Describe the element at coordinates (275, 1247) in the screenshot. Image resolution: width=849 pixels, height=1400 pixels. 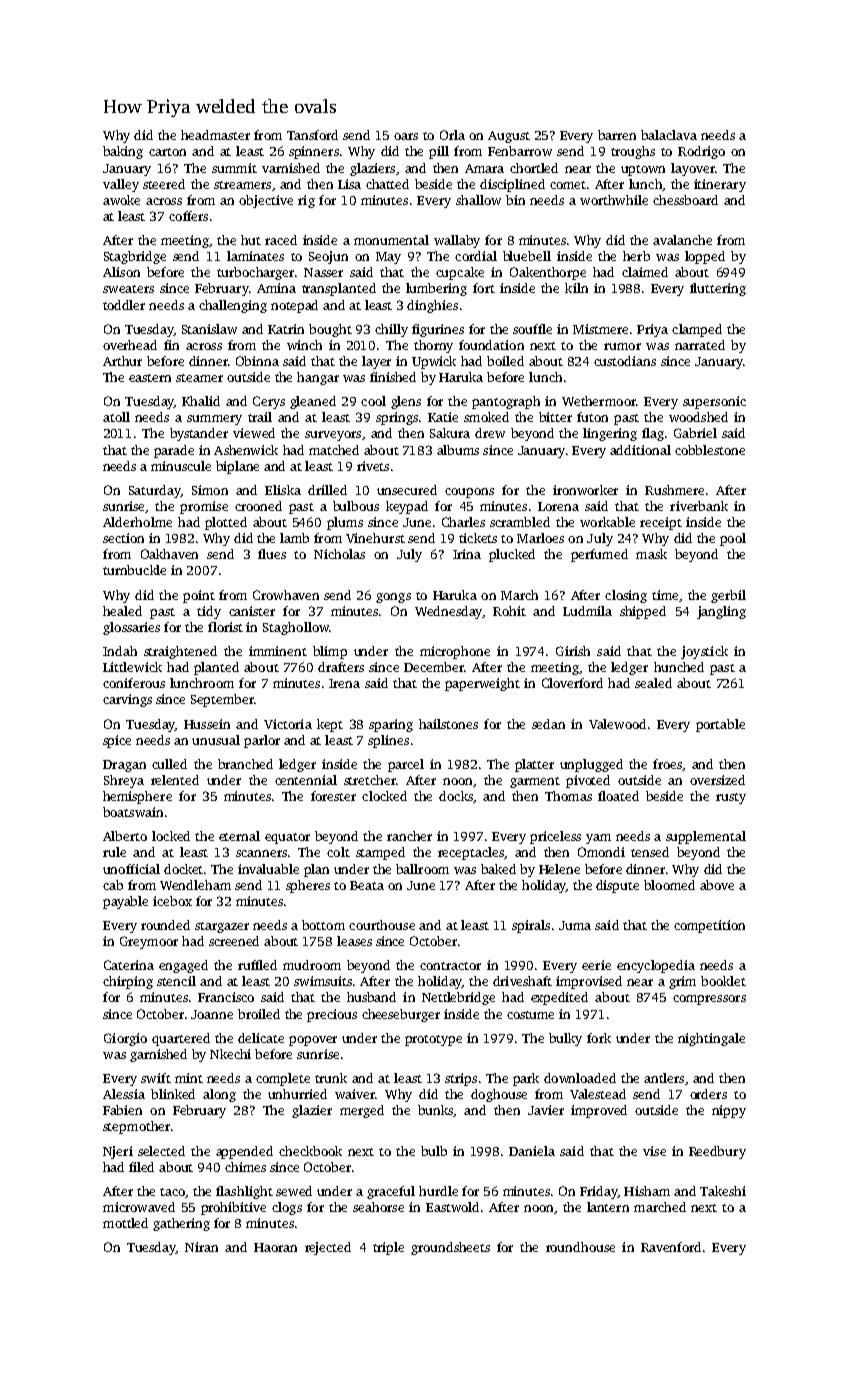
I see `Haoran` at that location.
